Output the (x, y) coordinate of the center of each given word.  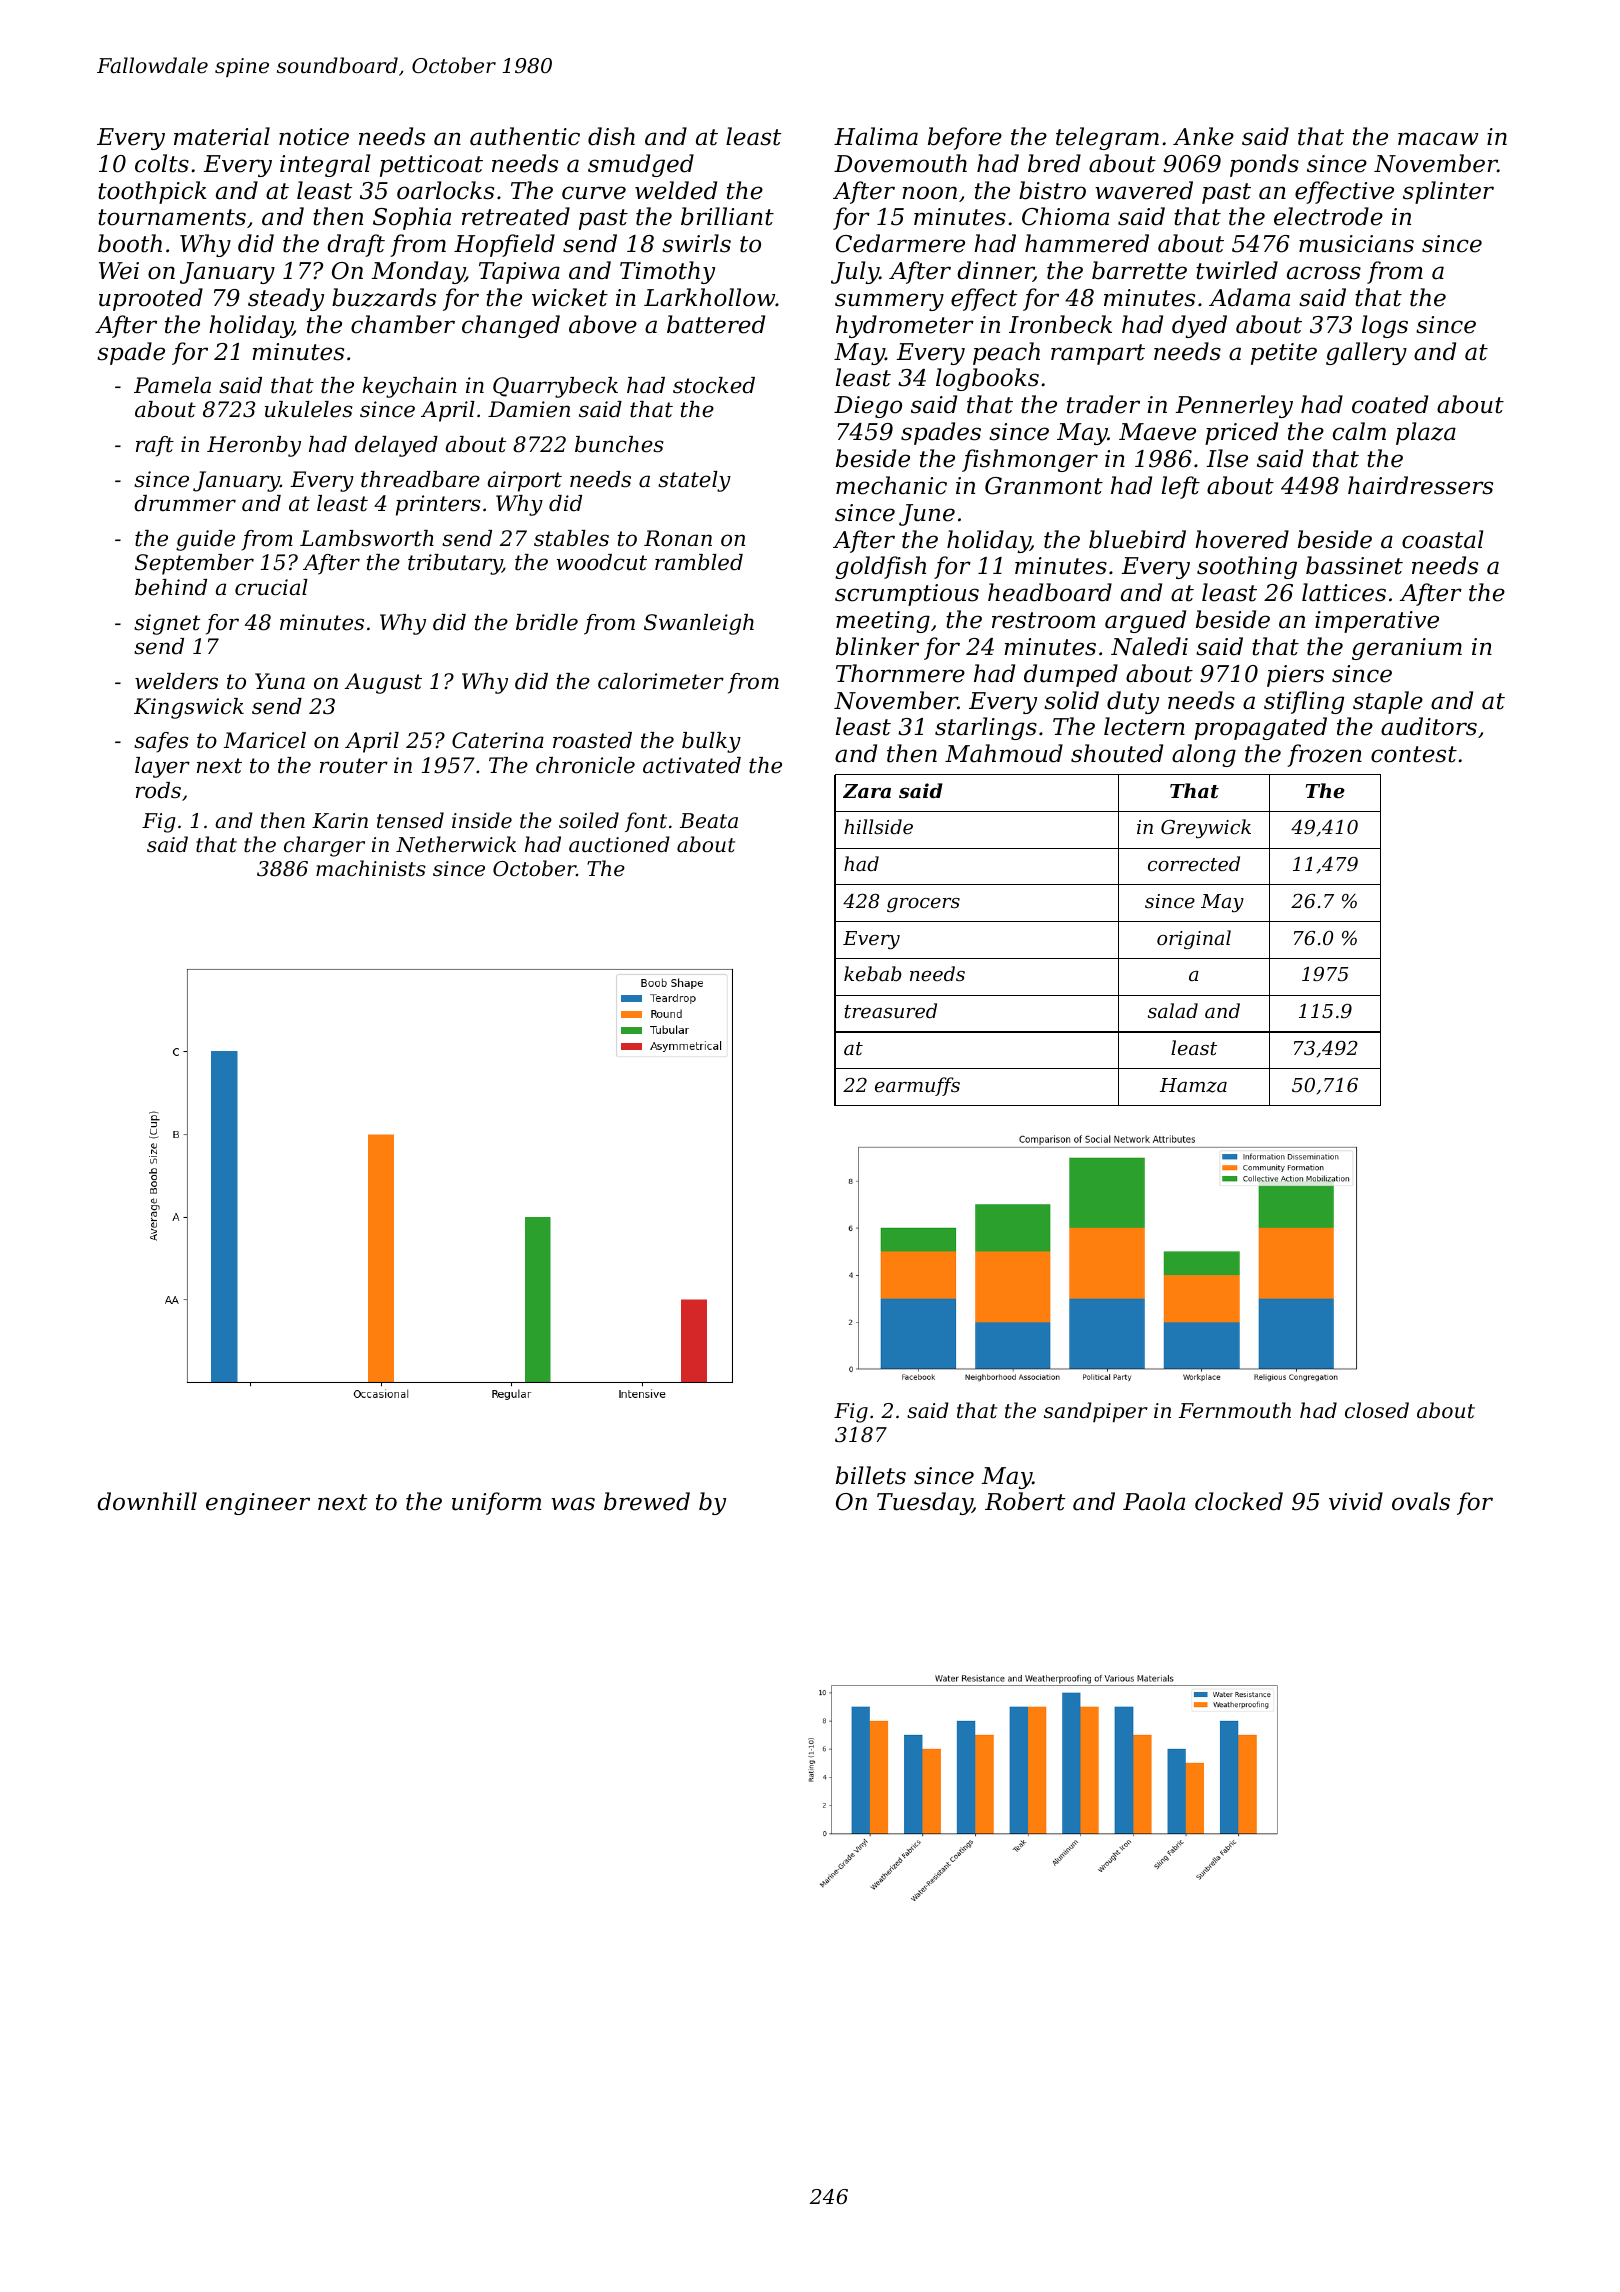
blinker (877, 646)
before (965, 138)
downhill (147, 1501)
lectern (1144, 726)
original (1194, 939)
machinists (371, 868)
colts (162, 163)
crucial (271, 587)
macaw (1438, 139)
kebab (873, 973)
